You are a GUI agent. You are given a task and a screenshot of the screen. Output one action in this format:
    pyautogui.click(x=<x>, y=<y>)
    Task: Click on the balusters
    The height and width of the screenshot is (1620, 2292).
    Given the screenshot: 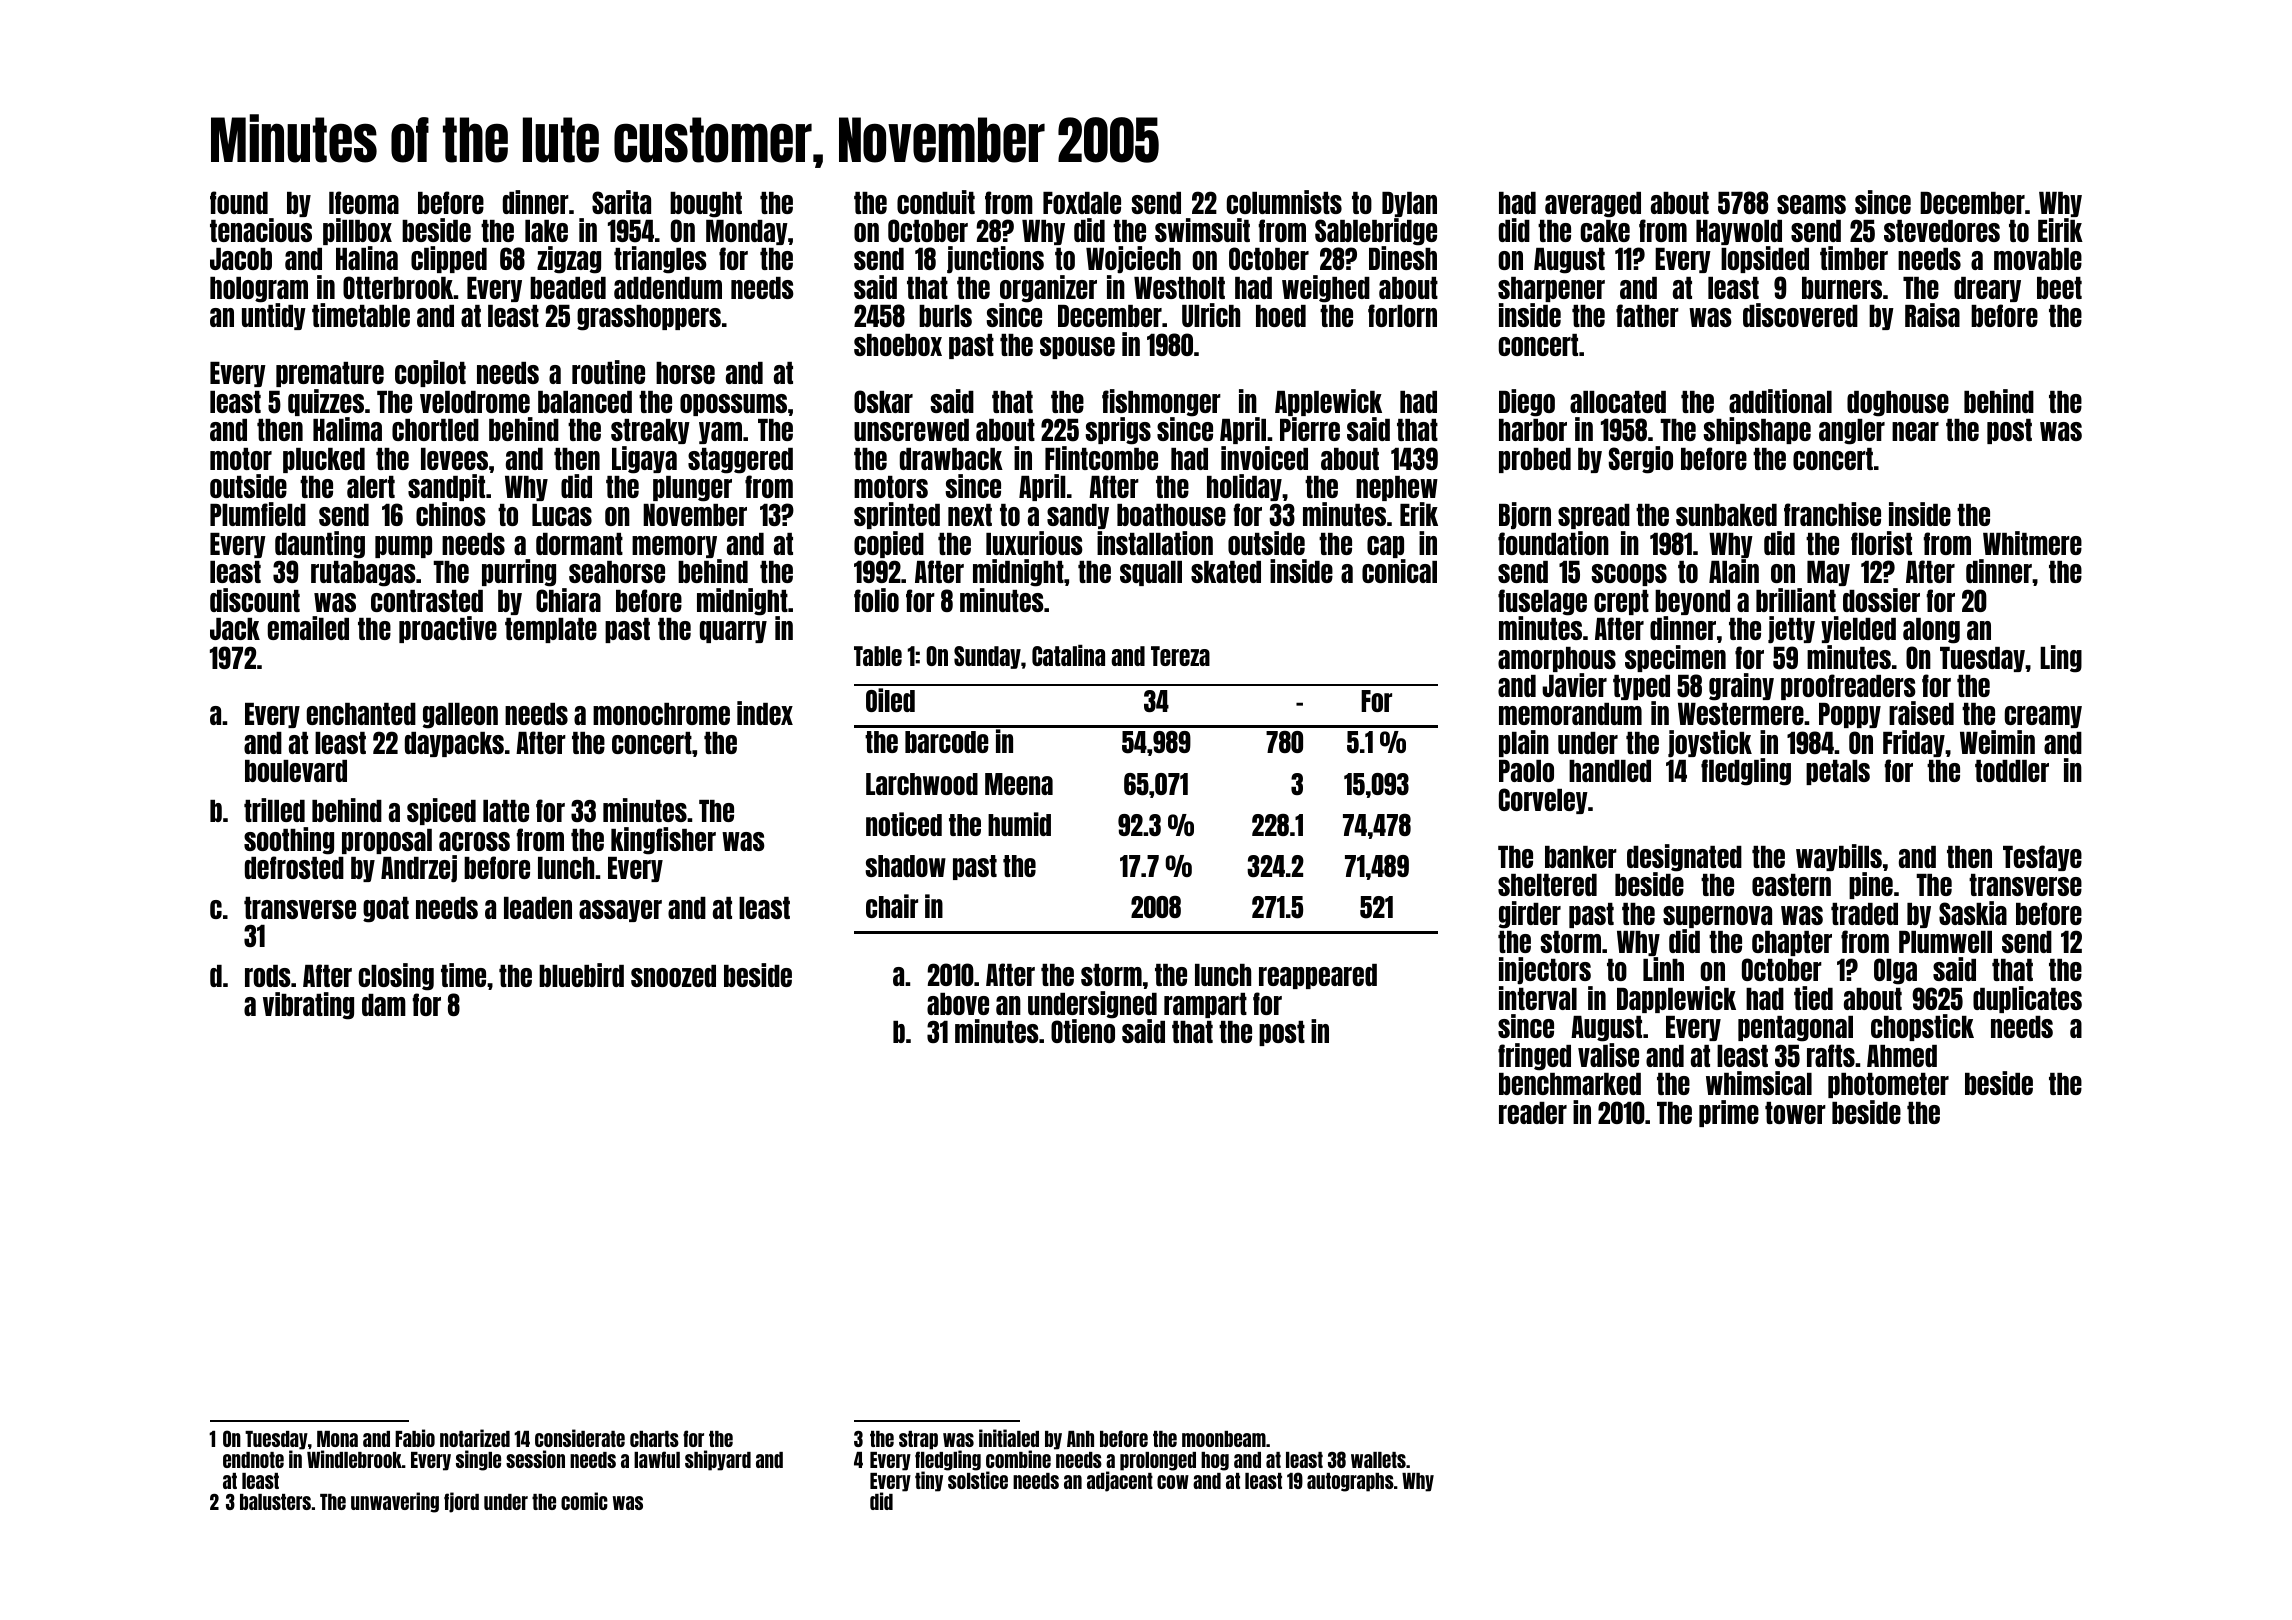 What is the action you would take?
    pyautogui.click(x=275, y=1502)
